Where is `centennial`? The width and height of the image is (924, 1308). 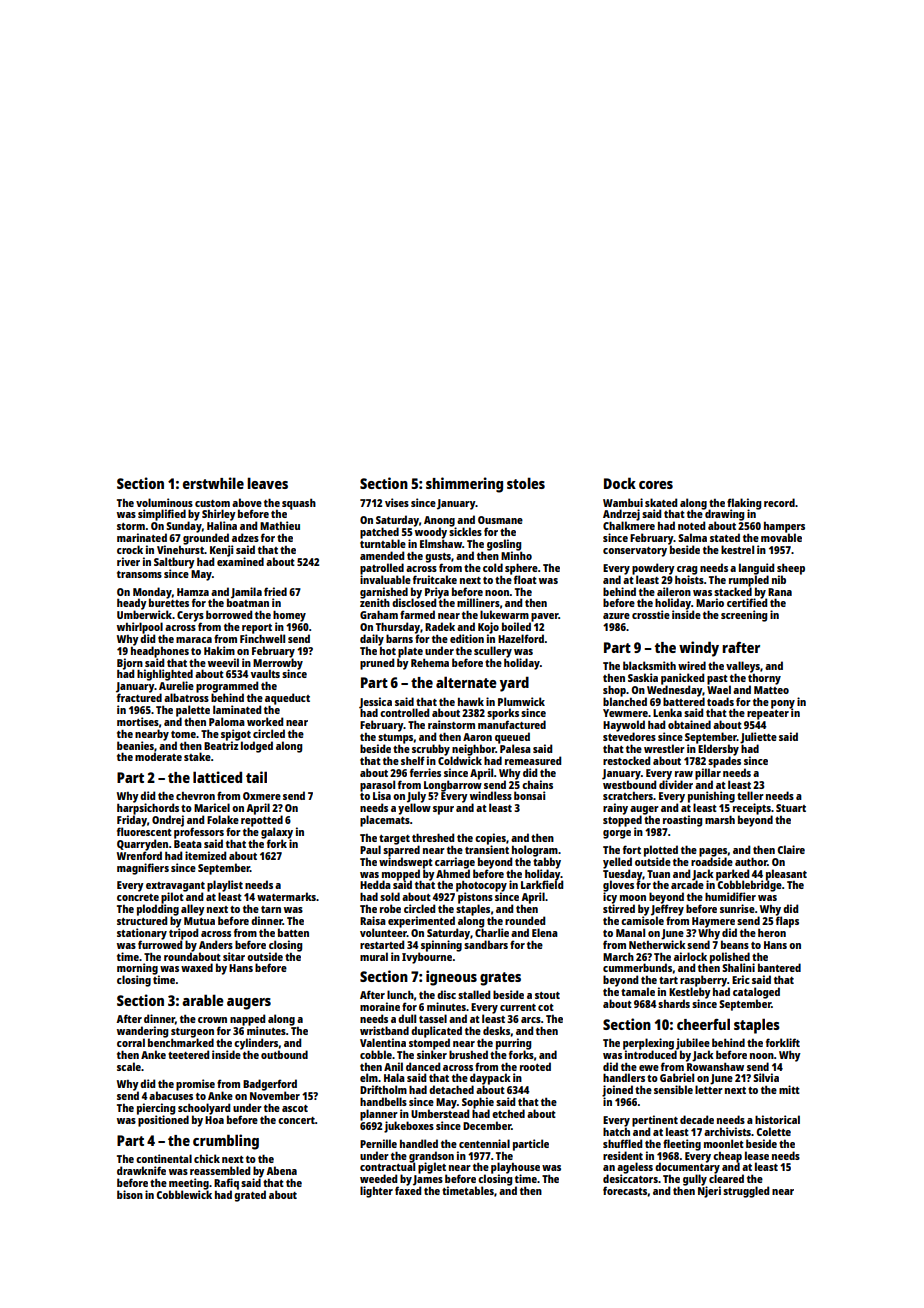
centennial is located at coordinates (484, 1143).
